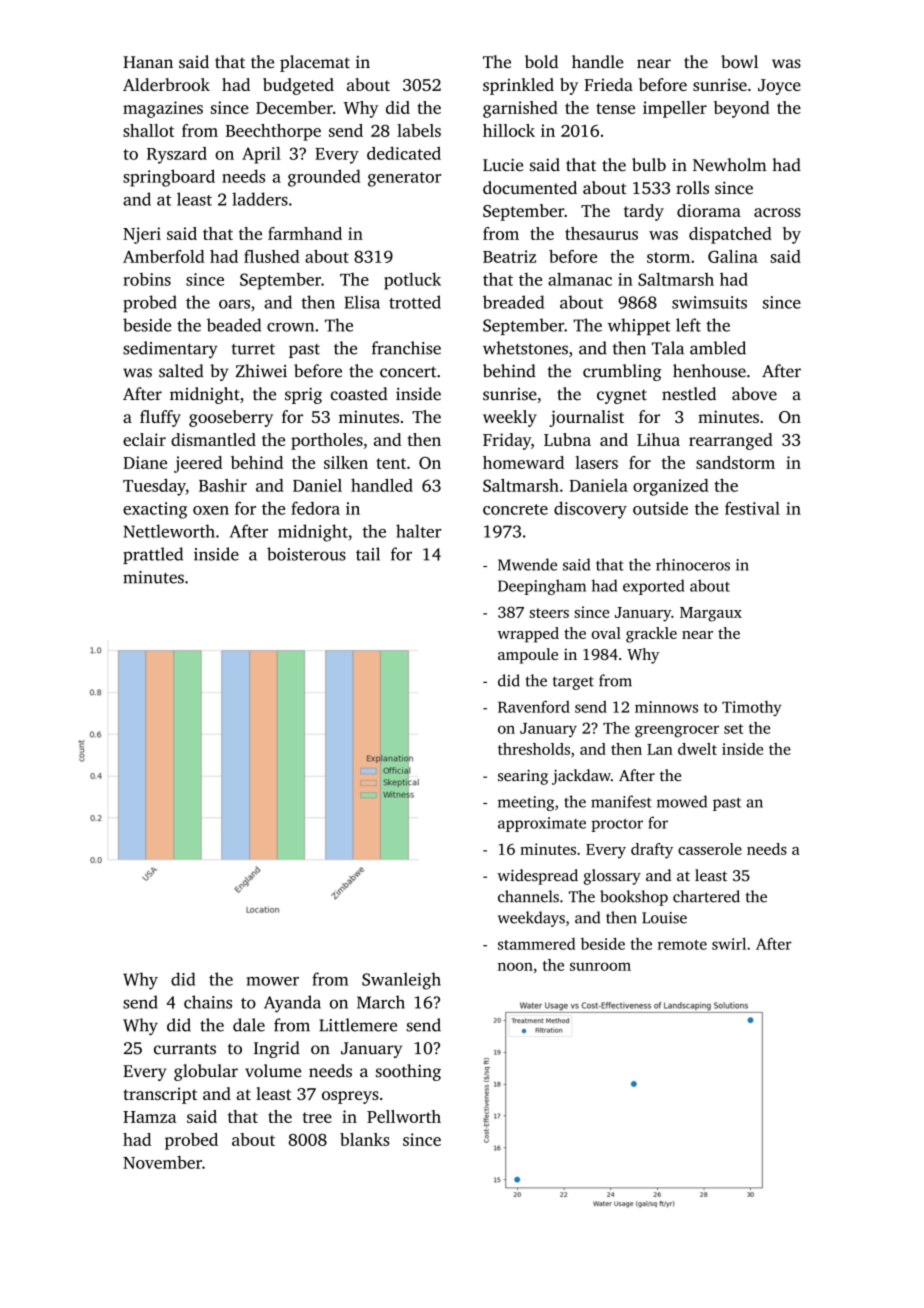  Describe the element at coordinates (739, 62) in the screenshot. I see `bowl` at that location.
